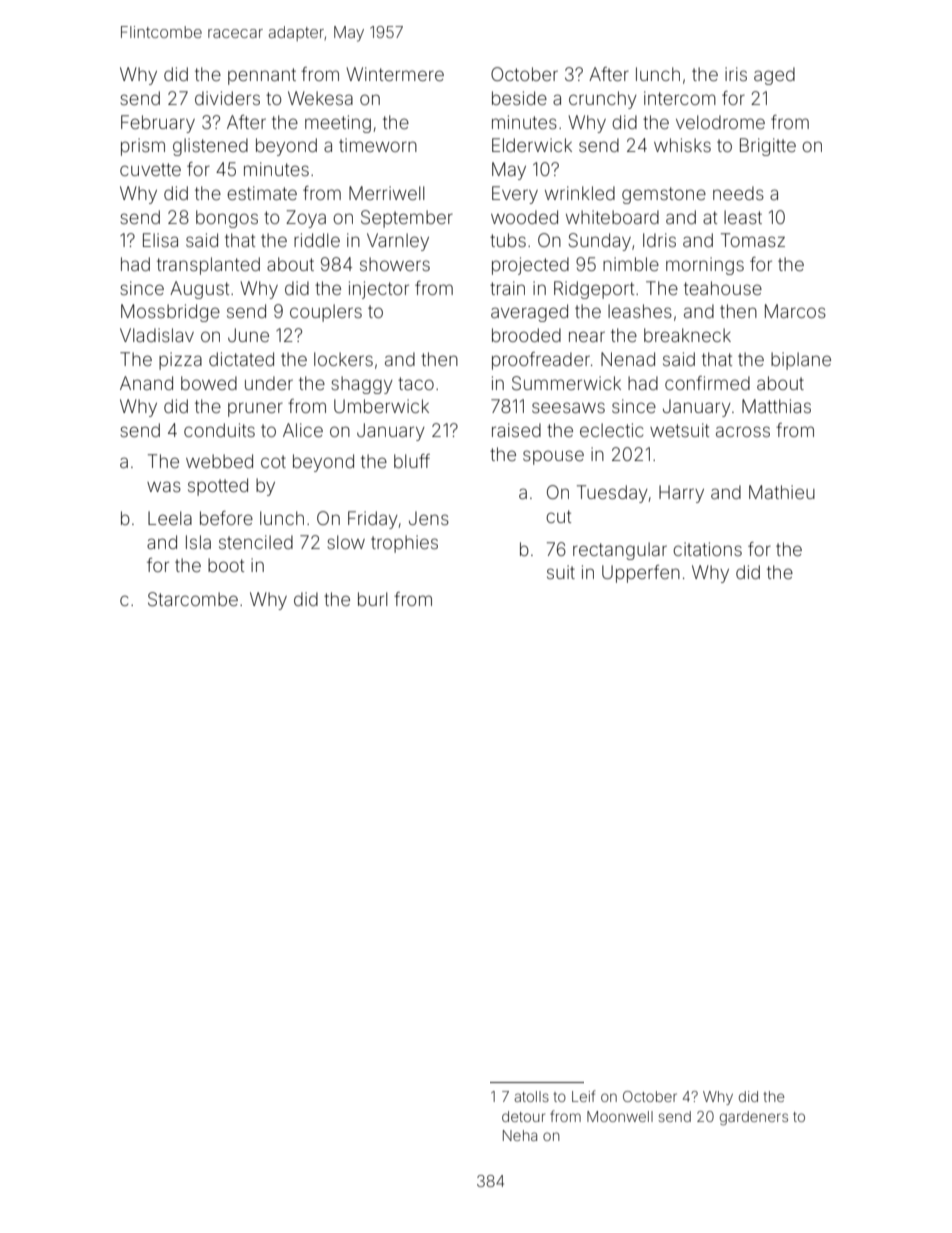  Describe the element at coordinates (584, 1096) in the screenshot. I see `Leif` at that location.
